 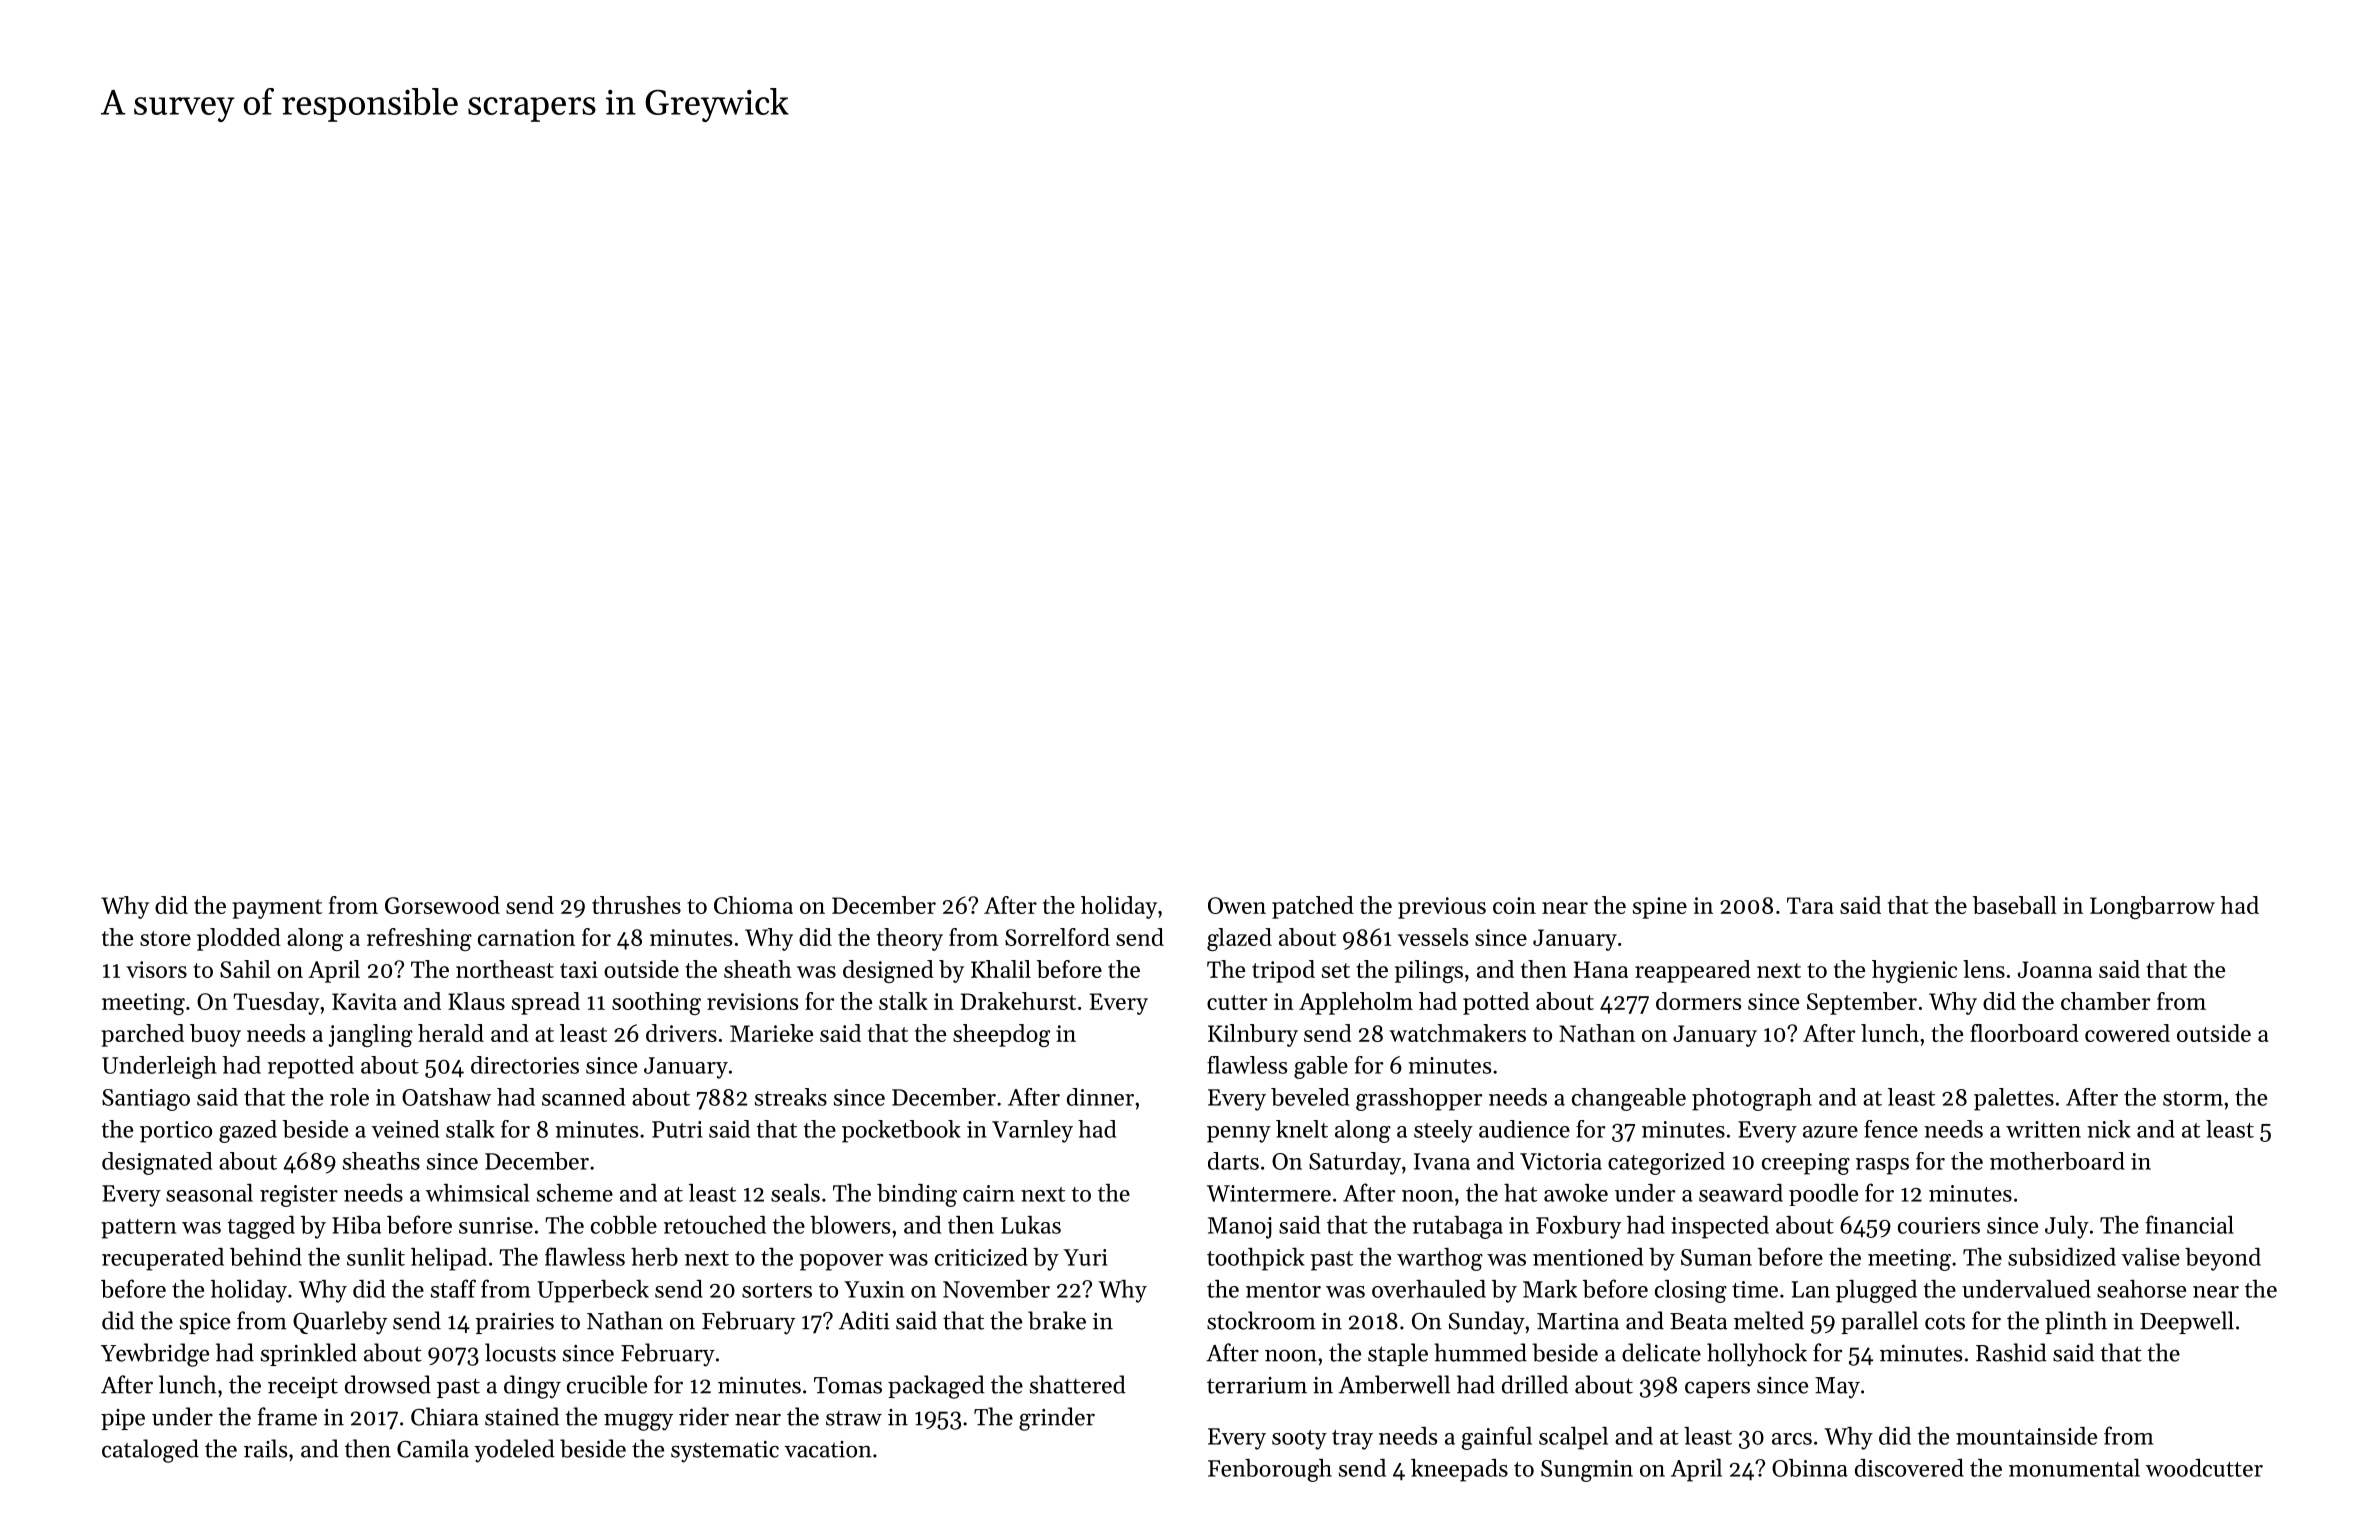 What do you see at coordinates (1100, 1097) in the document?
I see `dinner` at bounding box center [1100, 1097].
